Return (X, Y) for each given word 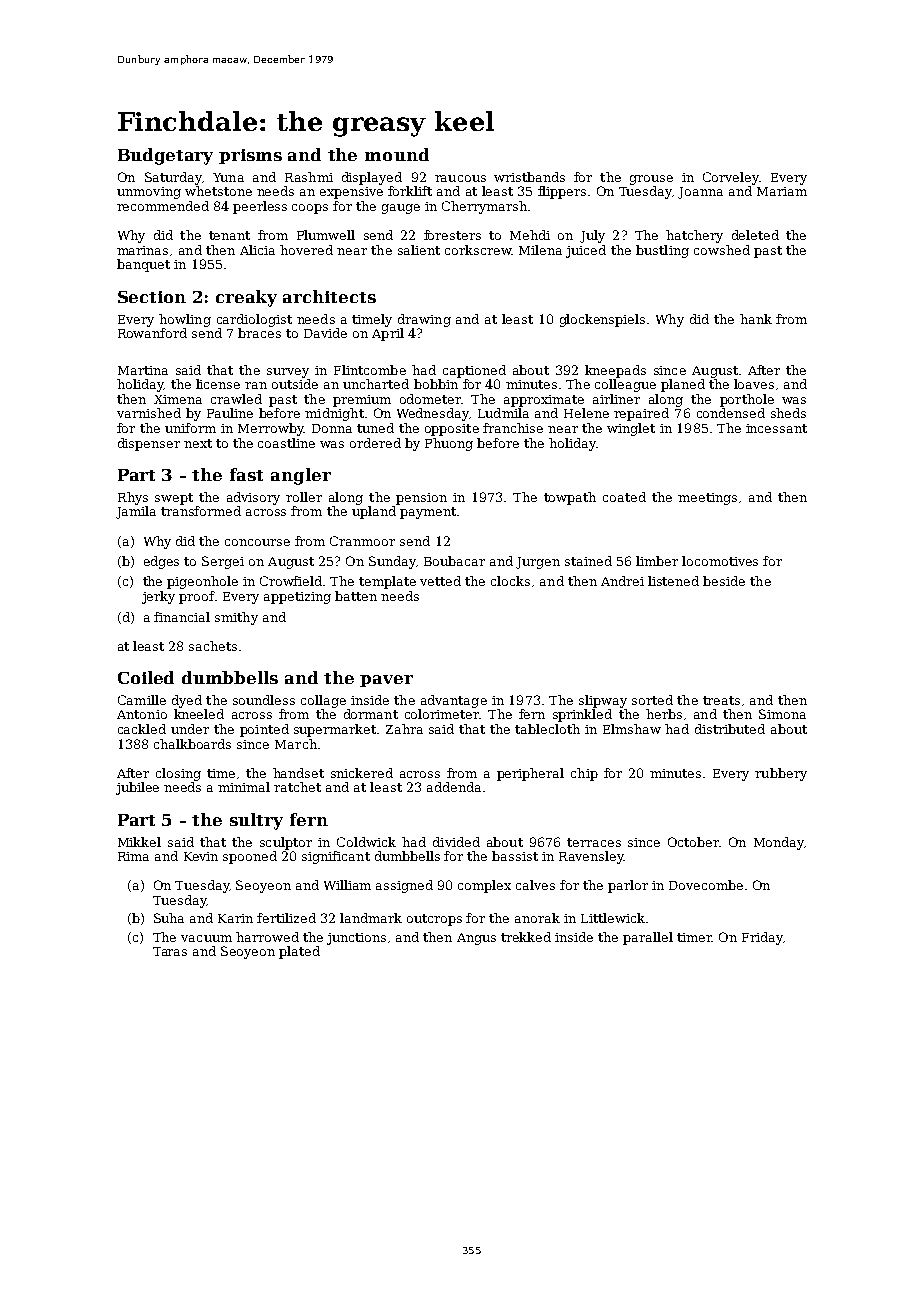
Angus (476, 939)
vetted (440, 581)
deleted (755, 235)
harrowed (267, 937)
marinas (142, 250)
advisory (253, 498)
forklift (410, 191)
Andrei (622, 581)
